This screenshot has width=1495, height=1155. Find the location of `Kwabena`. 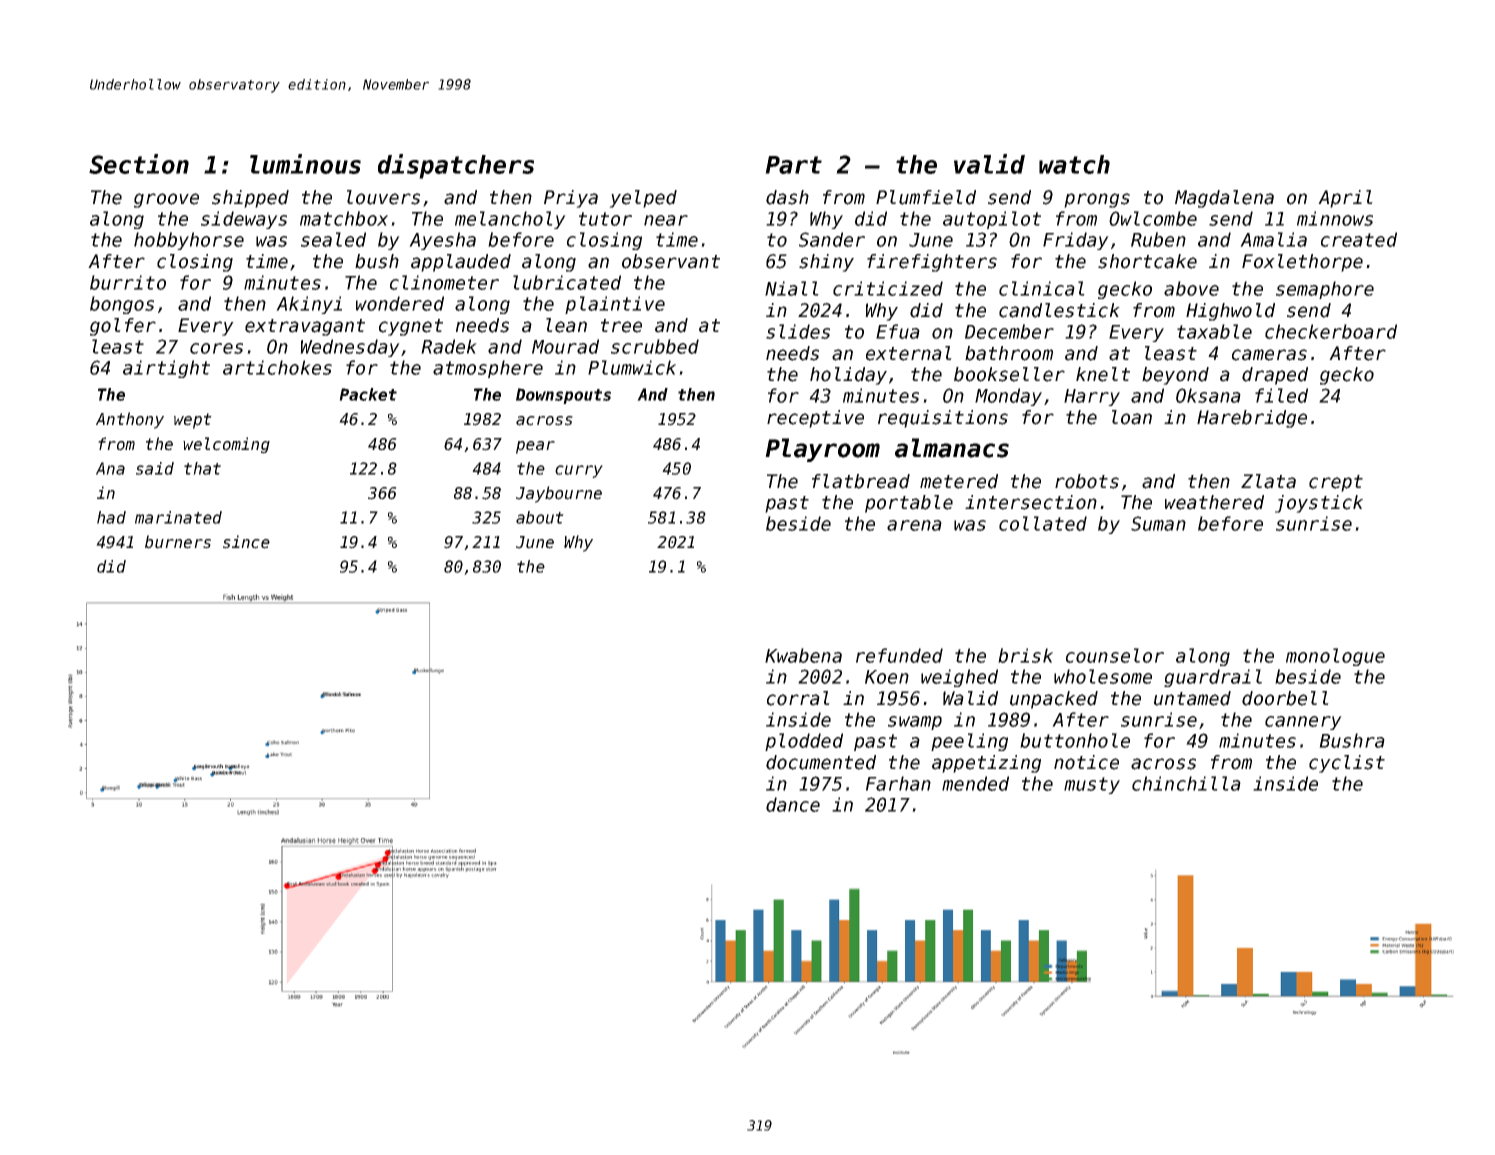

Kwabena is located at coordinates (803, 655).
